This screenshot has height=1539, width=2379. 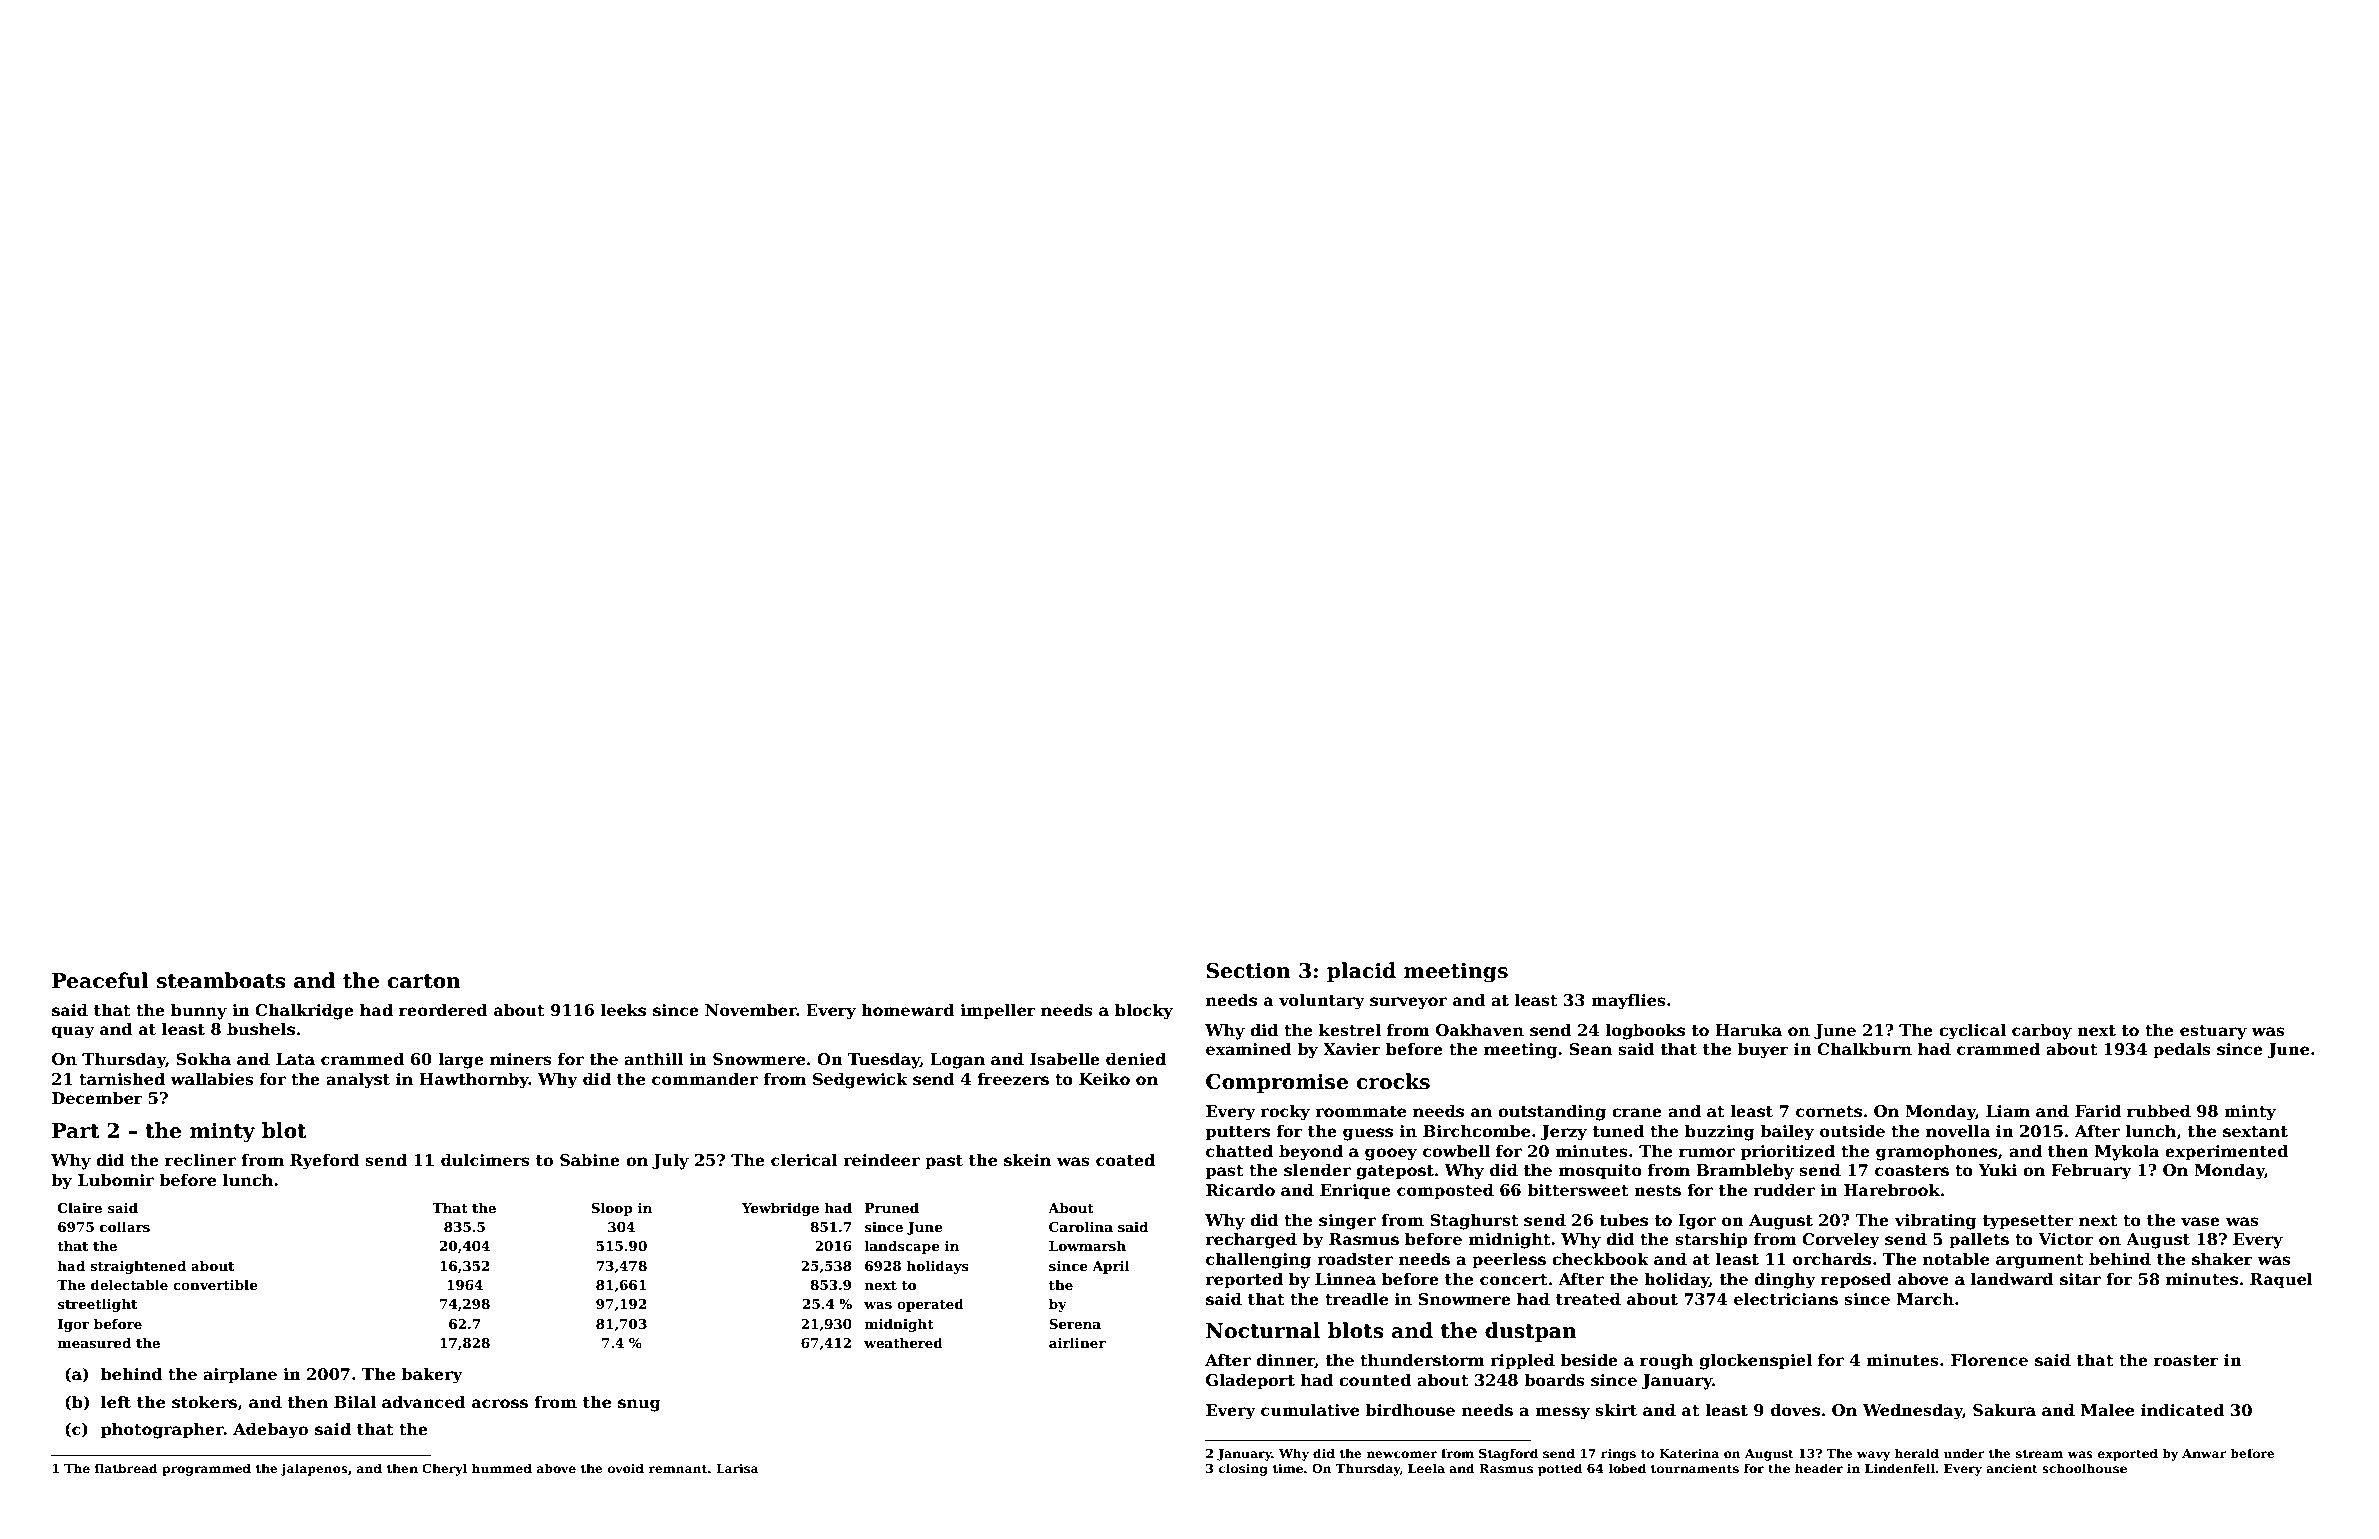 What do you see at coordinates (1989, 1360) in the screenshot?
I see `Florence` at bounding box center [1989, 1360].
